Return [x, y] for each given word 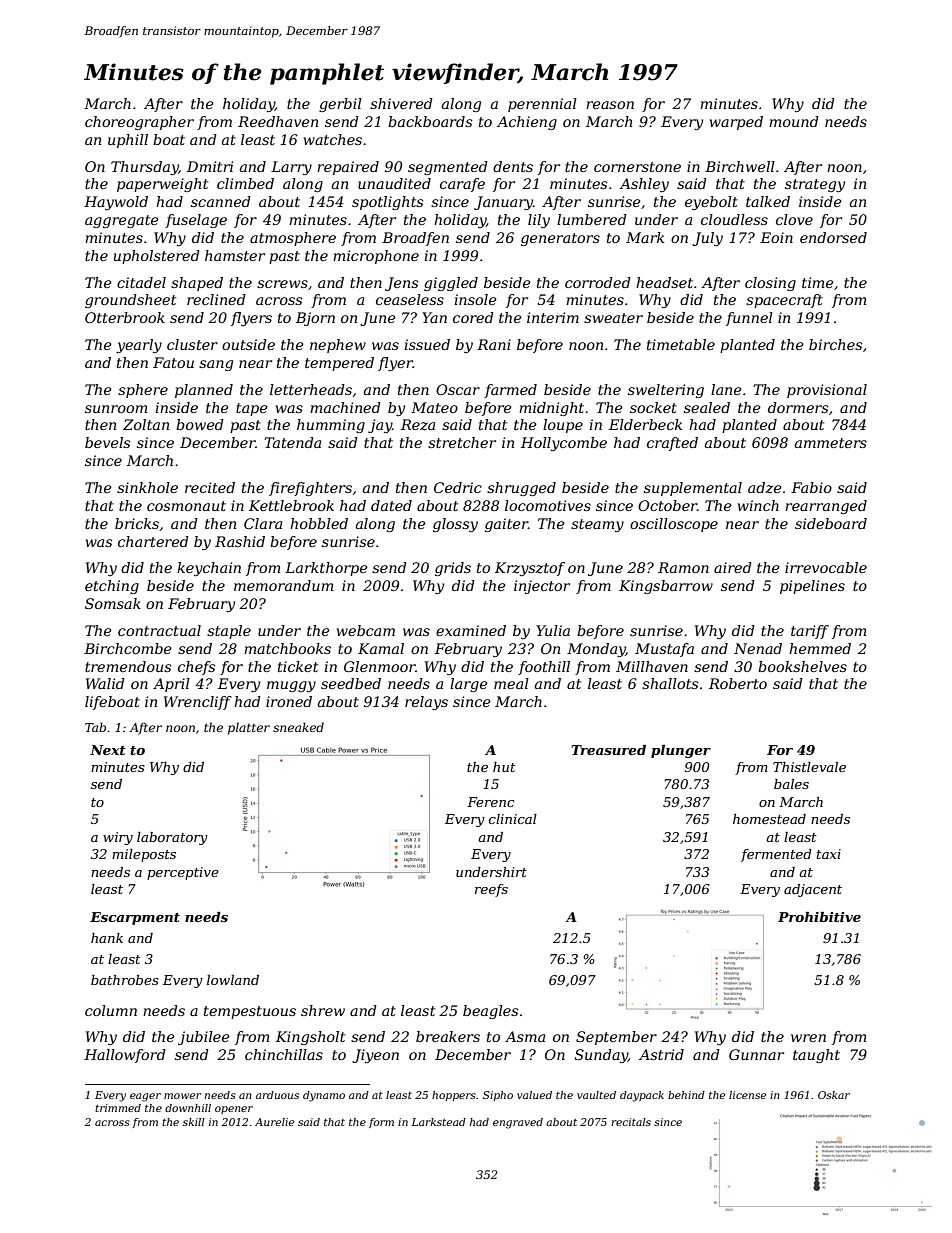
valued [534, 1095]
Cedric [458, 487]
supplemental [693, 489]
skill [194, 1122]
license [747, 1095]
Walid [105, 683]
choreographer [139, 123]
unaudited [394, 183]
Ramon [683, 567]
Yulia [553, 630]
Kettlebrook [291, 505]
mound [794, 121]
